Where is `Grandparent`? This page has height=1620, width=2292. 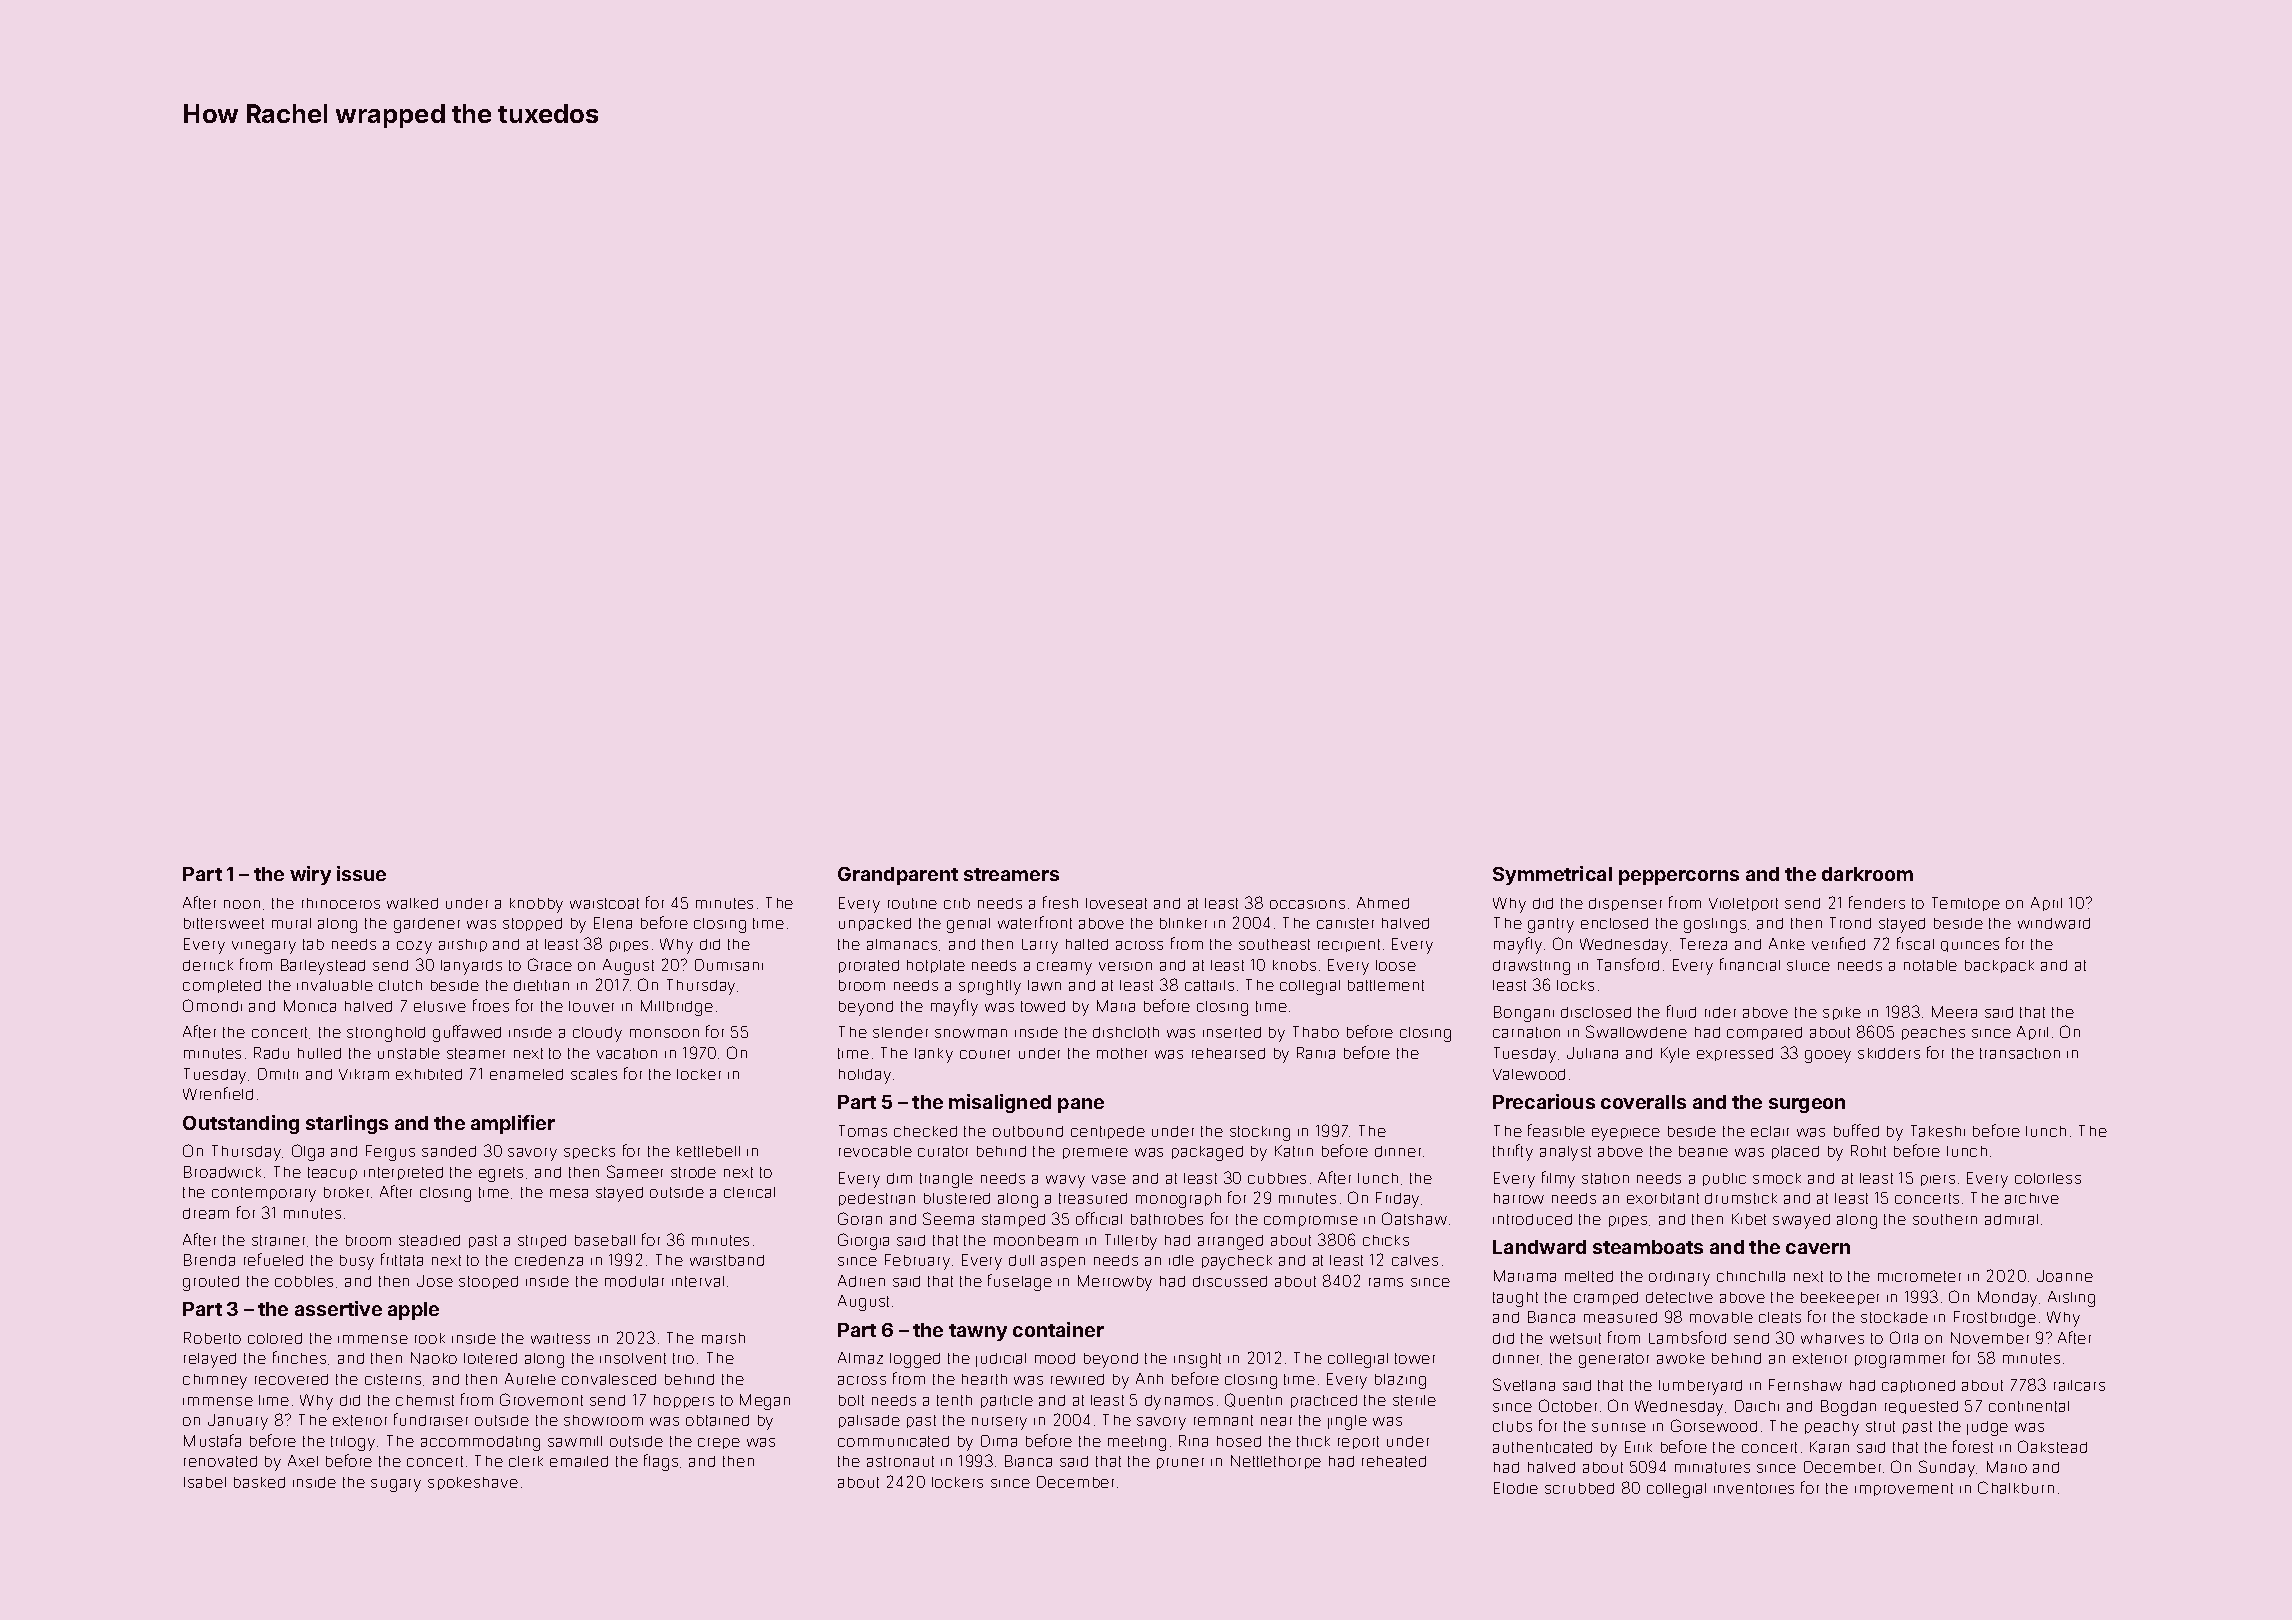
Grandparent is located at coordinates (898, 876).
